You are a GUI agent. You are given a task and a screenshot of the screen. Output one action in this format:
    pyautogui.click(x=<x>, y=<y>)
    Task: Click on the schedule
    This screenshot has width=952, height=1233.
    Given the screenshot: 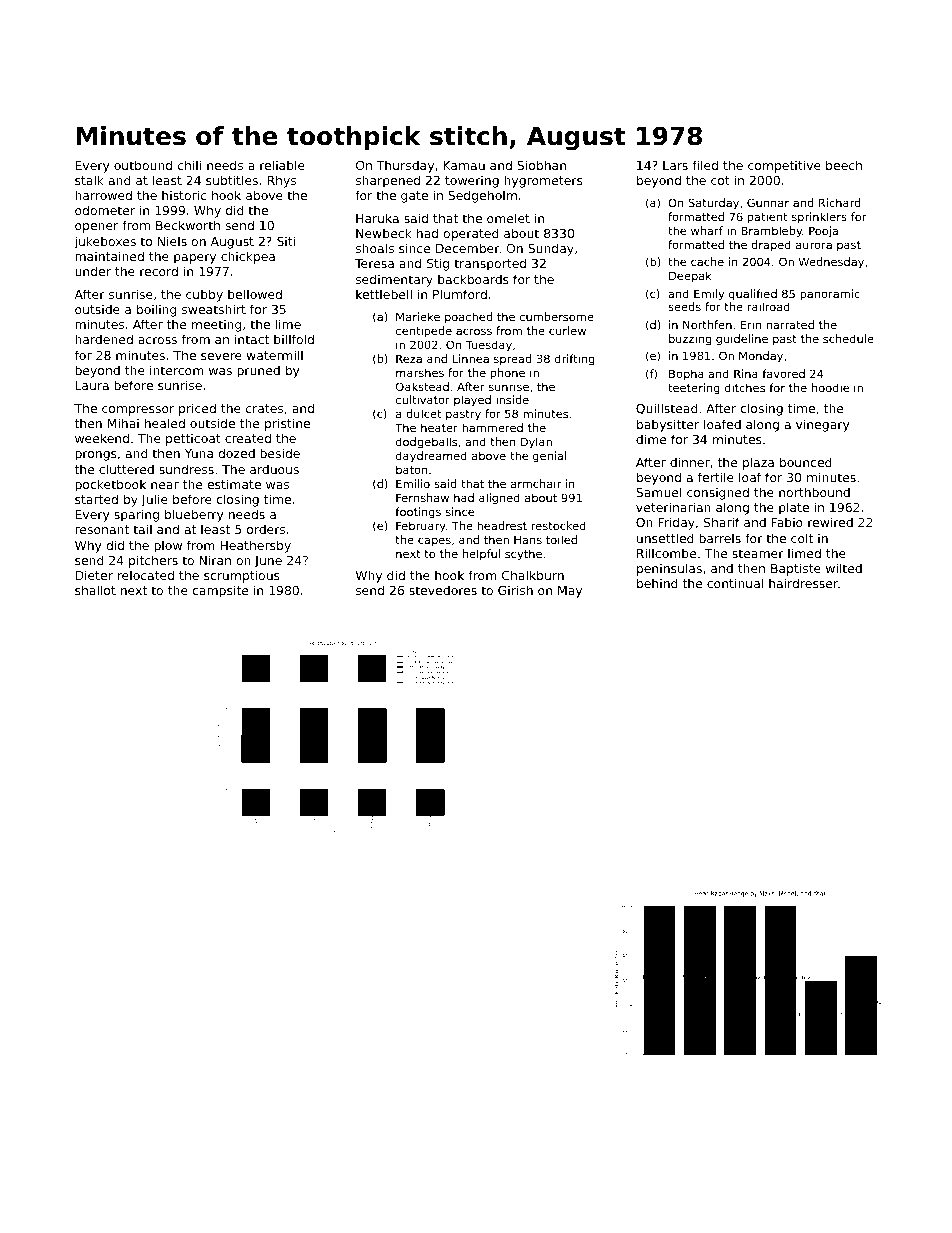 What is the action you would take?
    pyautogui.click(x=848, y=338)
